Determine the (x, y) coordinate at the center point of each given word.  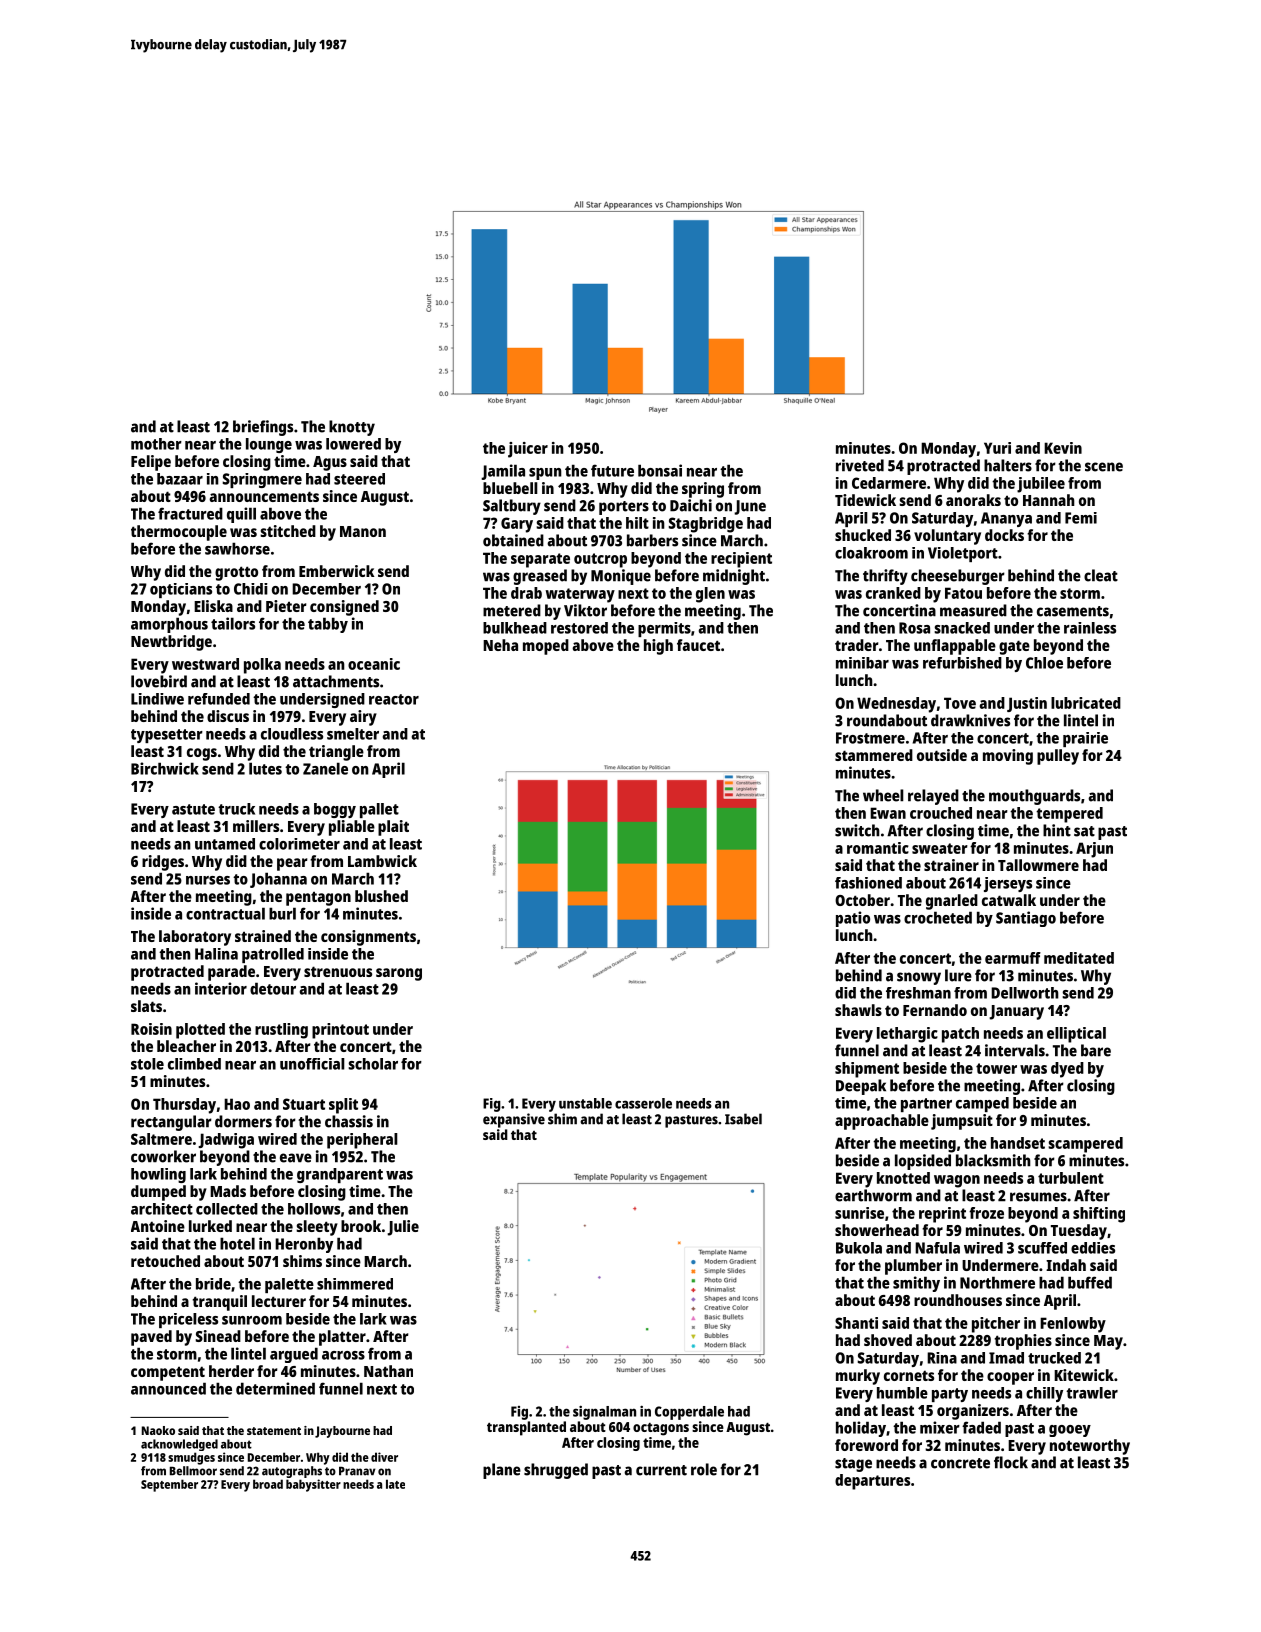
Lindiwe (157, 699)
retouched (165, 1261)
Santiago (1026, 919)
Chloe (1044, 663)
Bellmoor (193, 1471)
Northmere (997, 1282)
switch (857, 830)
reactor (394, 699)
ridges (163, 863)
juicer (528, 450)
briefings (263, 428)
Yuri (997, 448)
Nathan (388, 1371)
